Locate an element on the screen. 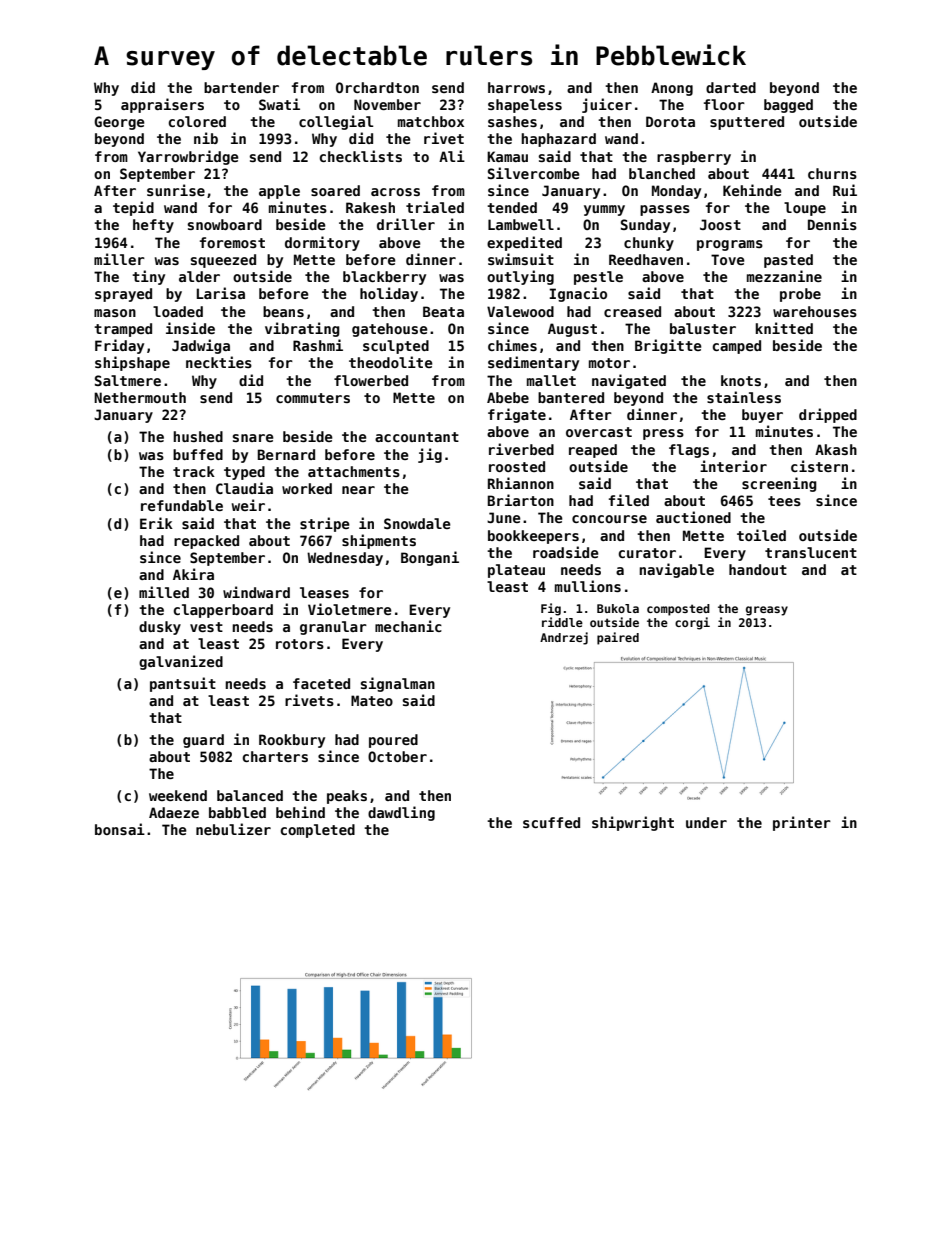 This screenshot has width=952, height=1233. shipments is located at coordinates (379, 541).
